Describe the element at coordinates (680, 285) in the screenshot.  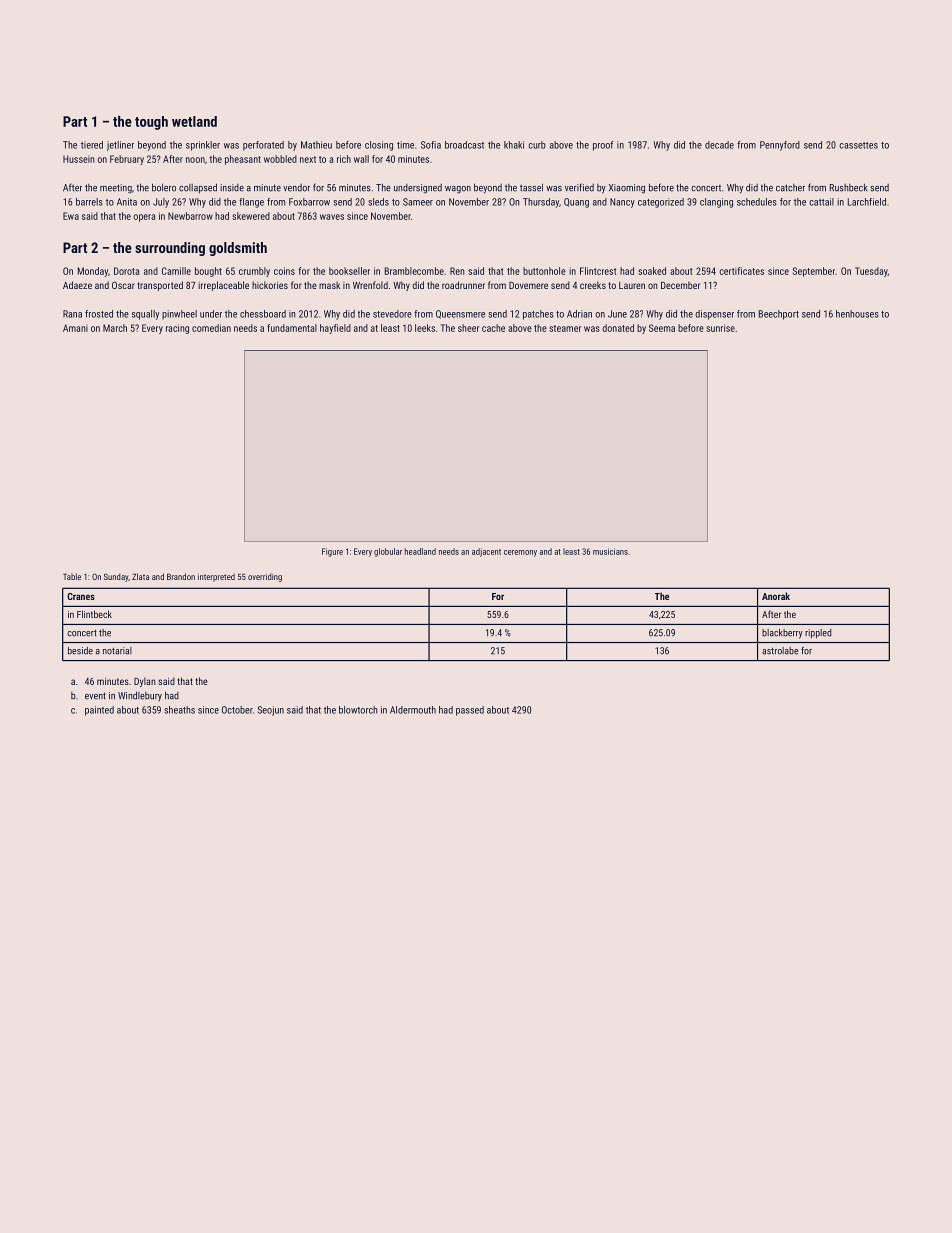
I see `December` at that location.
